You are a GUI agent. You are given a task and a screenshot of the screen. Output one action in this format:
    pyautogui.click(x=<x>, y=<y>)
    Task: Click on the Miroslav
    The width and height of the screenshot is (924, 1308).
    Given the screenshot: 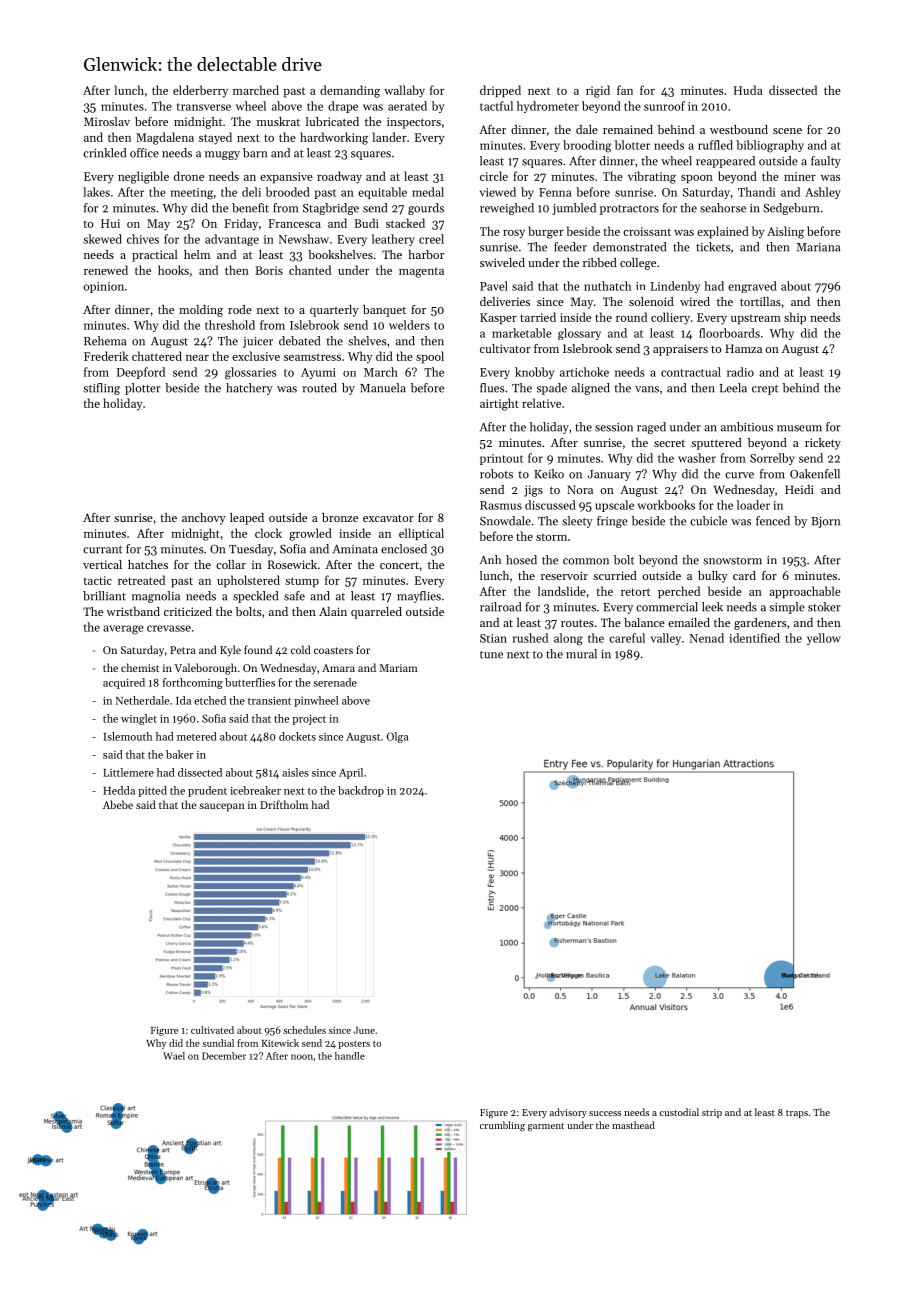 What is the action you would take?
    pyautogui.click(x=107, y=121)
